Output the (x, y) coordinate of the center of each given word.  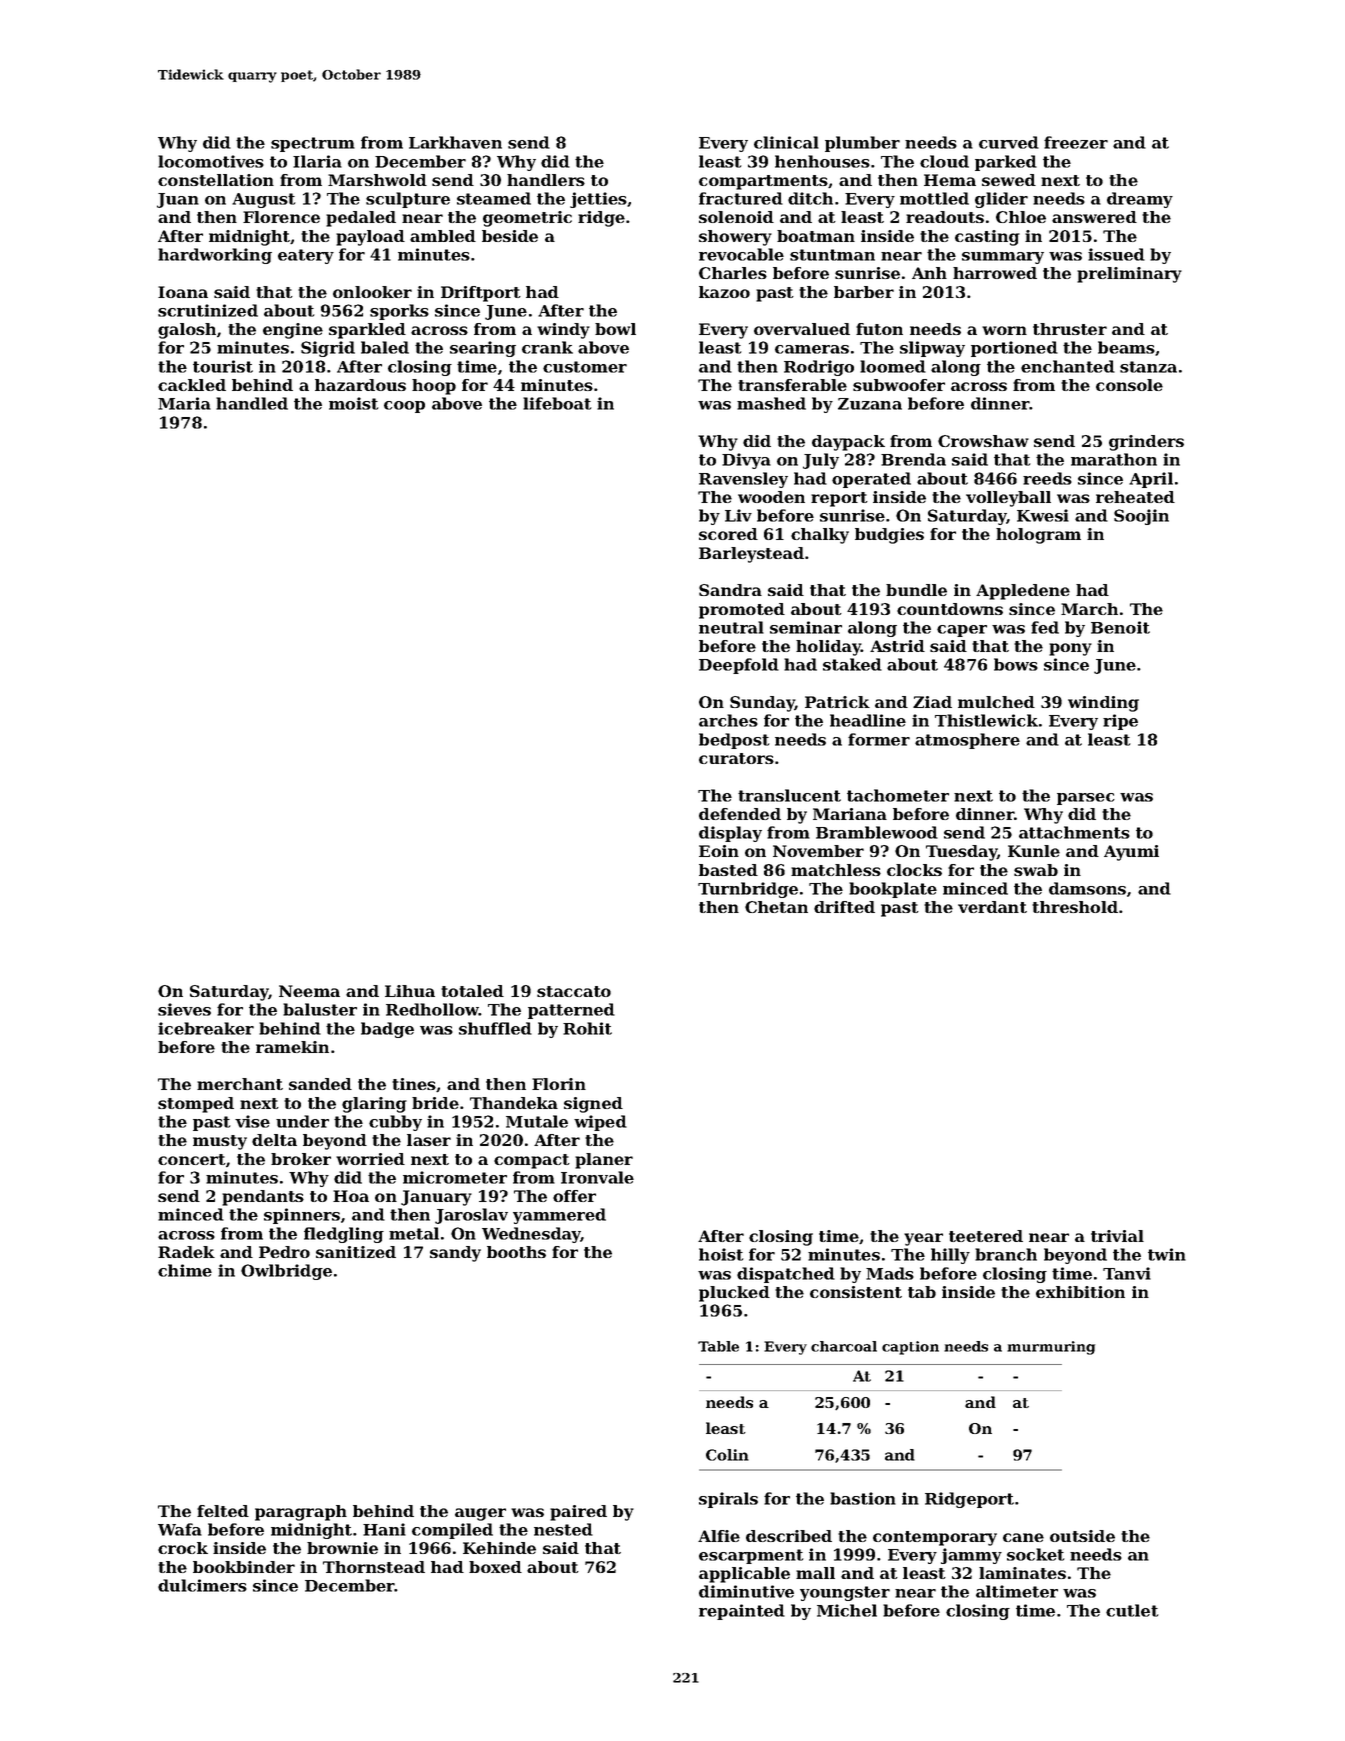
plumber (862, 144)
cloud (944, 161)
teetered (986, 1236)
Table (718, 1346)
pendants (263, 1198)
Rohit (587, 1028)
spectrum (313, 144)
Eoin (719, 851)
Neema (309, 991)
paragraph (301, 1513)
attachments (1074, 832)
